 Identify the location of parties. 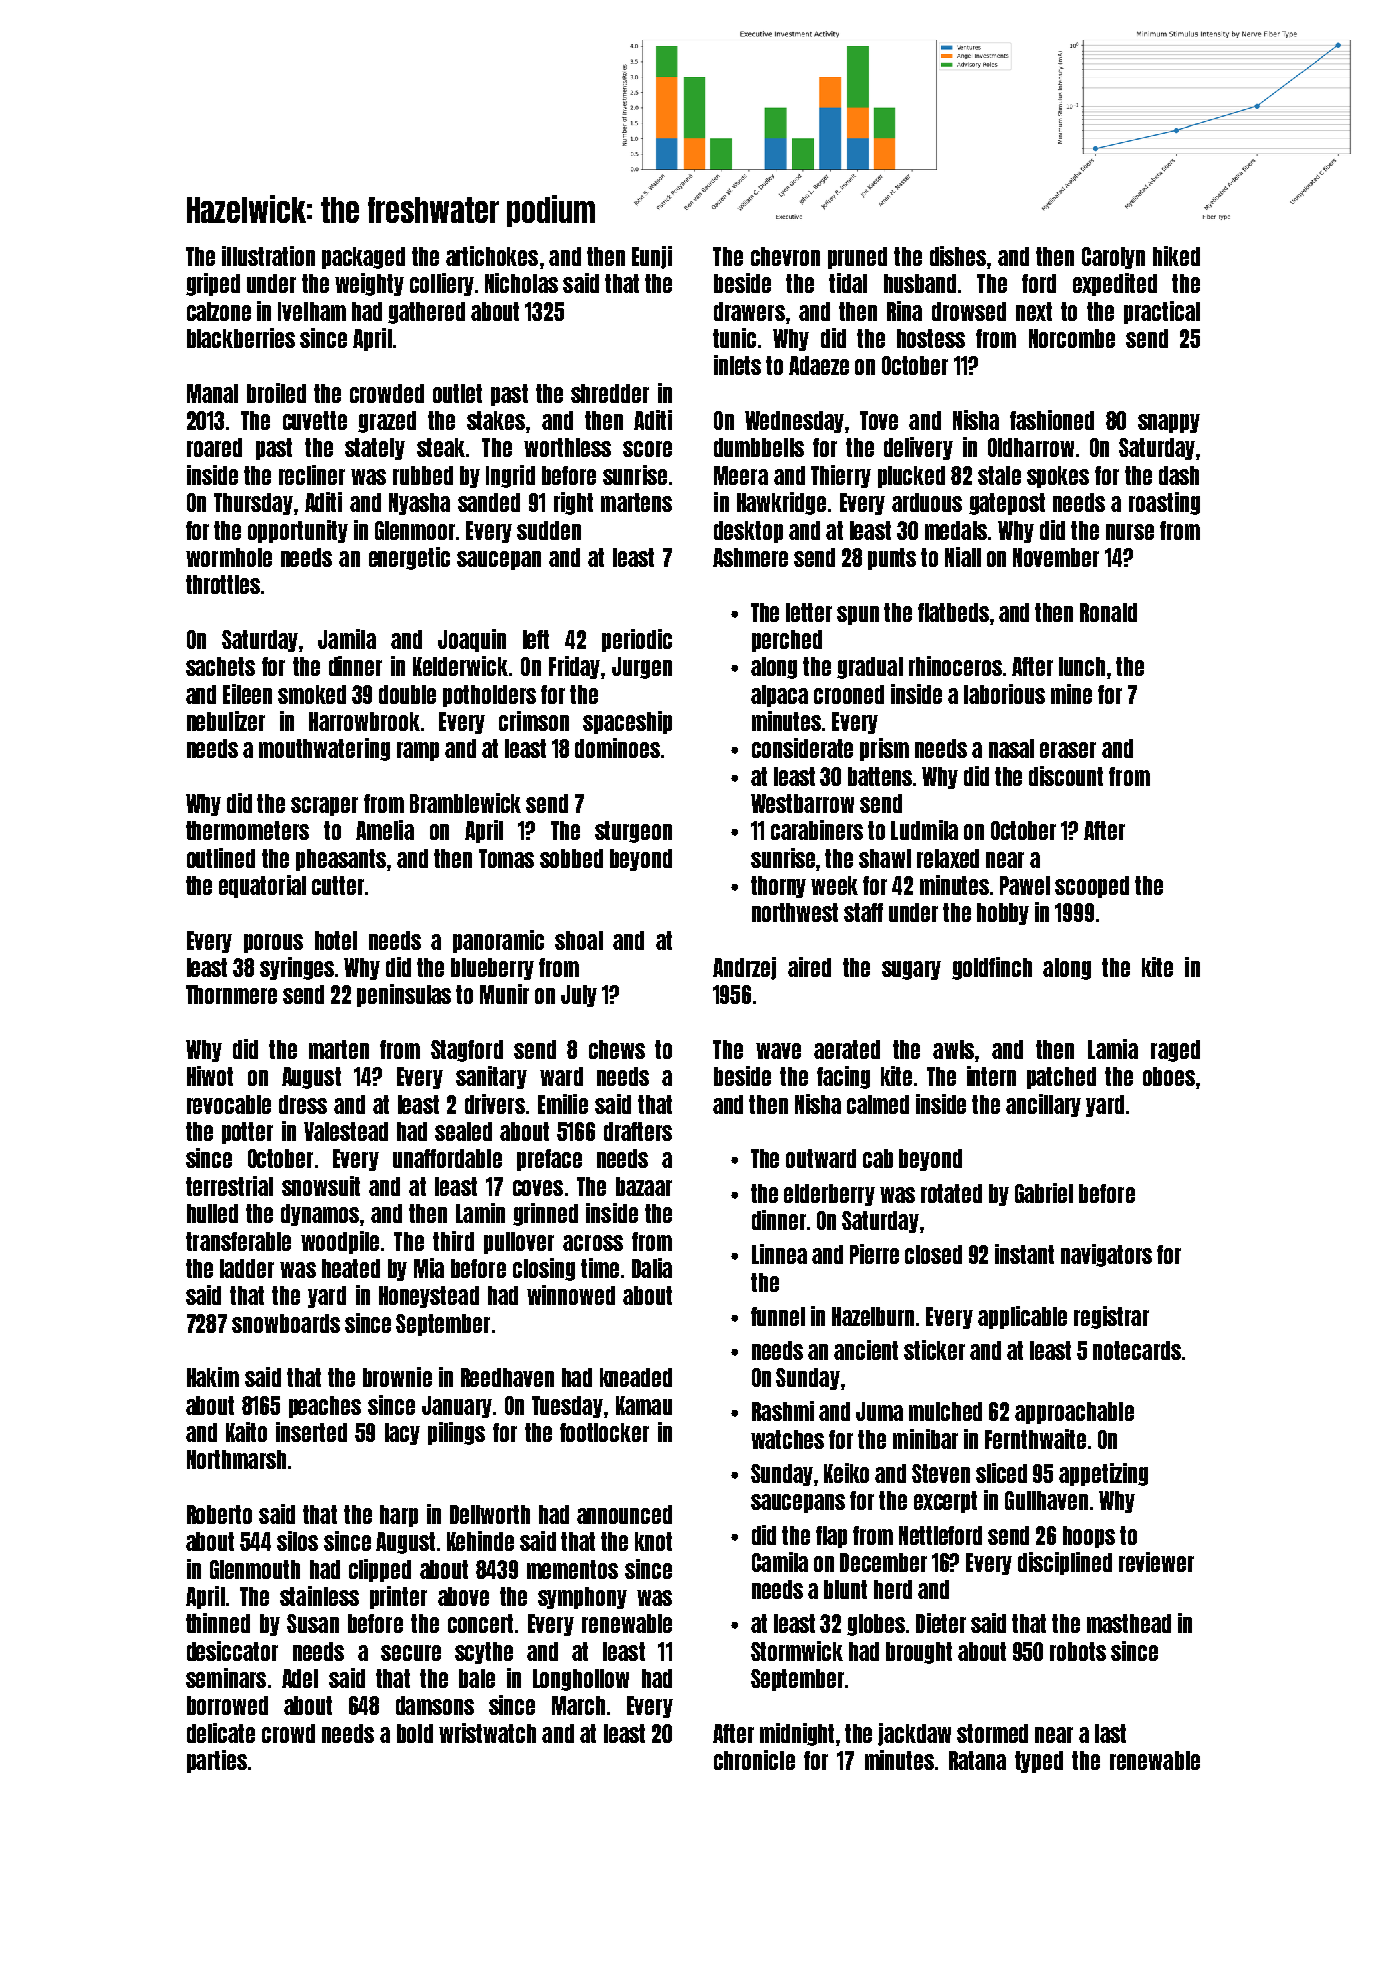
(217, 1761).
